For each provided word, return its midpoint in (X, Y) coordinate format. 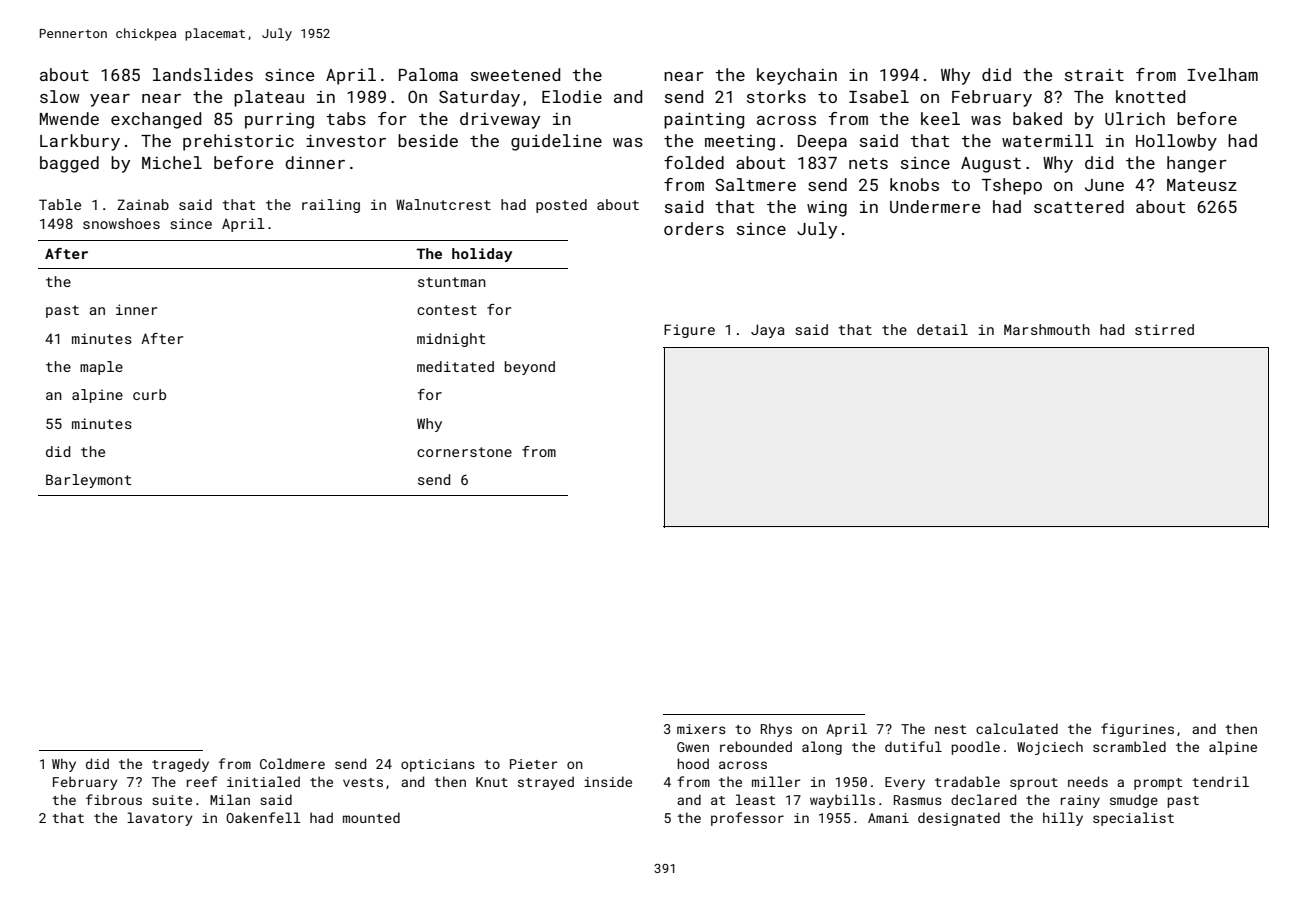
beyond (530, 368)
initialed (263, 781)
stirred (1164, 329)
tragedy (180, 765)
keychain (797, 76)
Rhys (776, 730)
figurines (1137, 730)
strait (1094, 75)
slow (60, 96)
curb (149, 394)
